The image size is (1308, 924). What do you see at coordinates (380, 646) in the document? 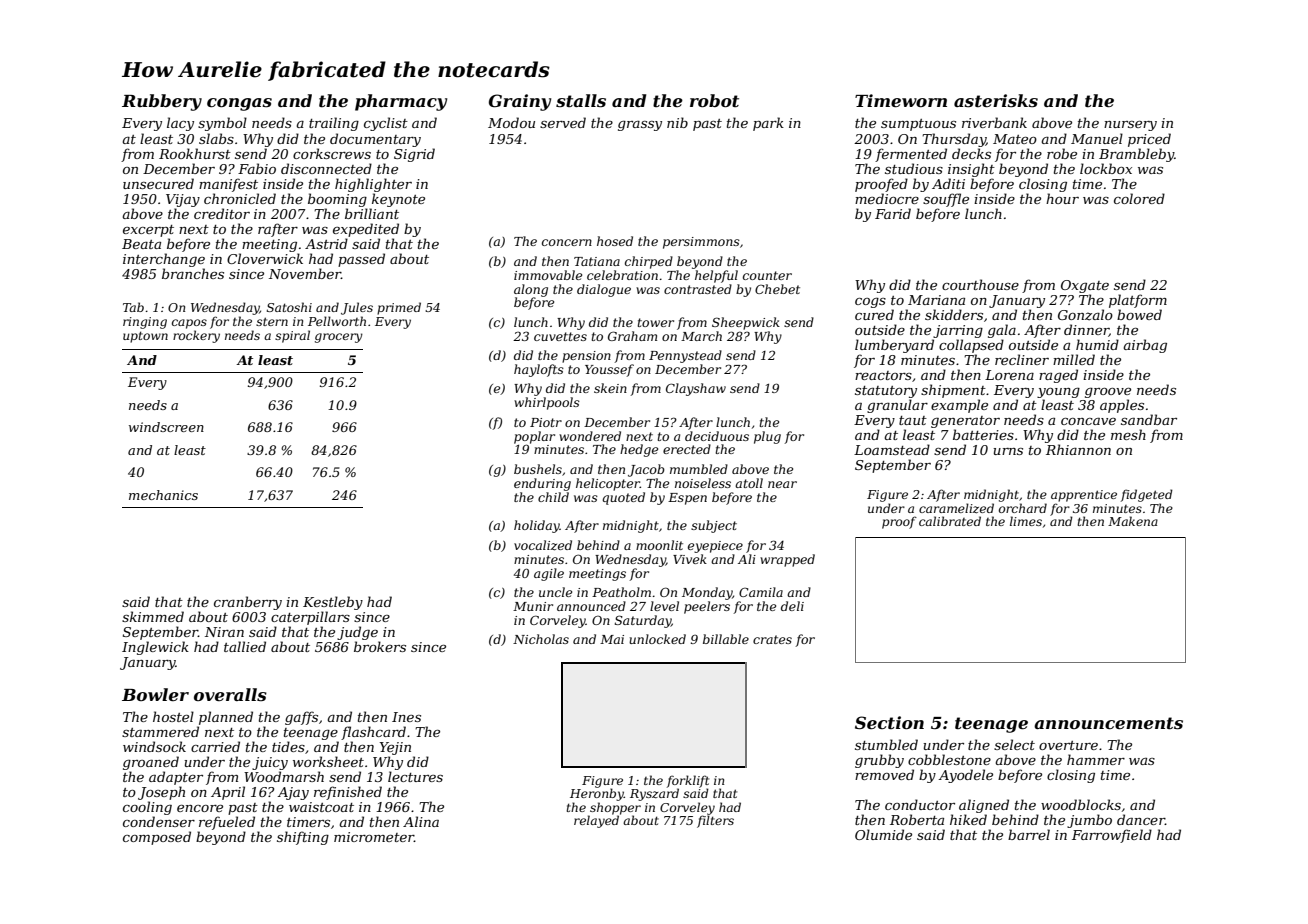
I see `brokers` at bounding box center [380, 646].
